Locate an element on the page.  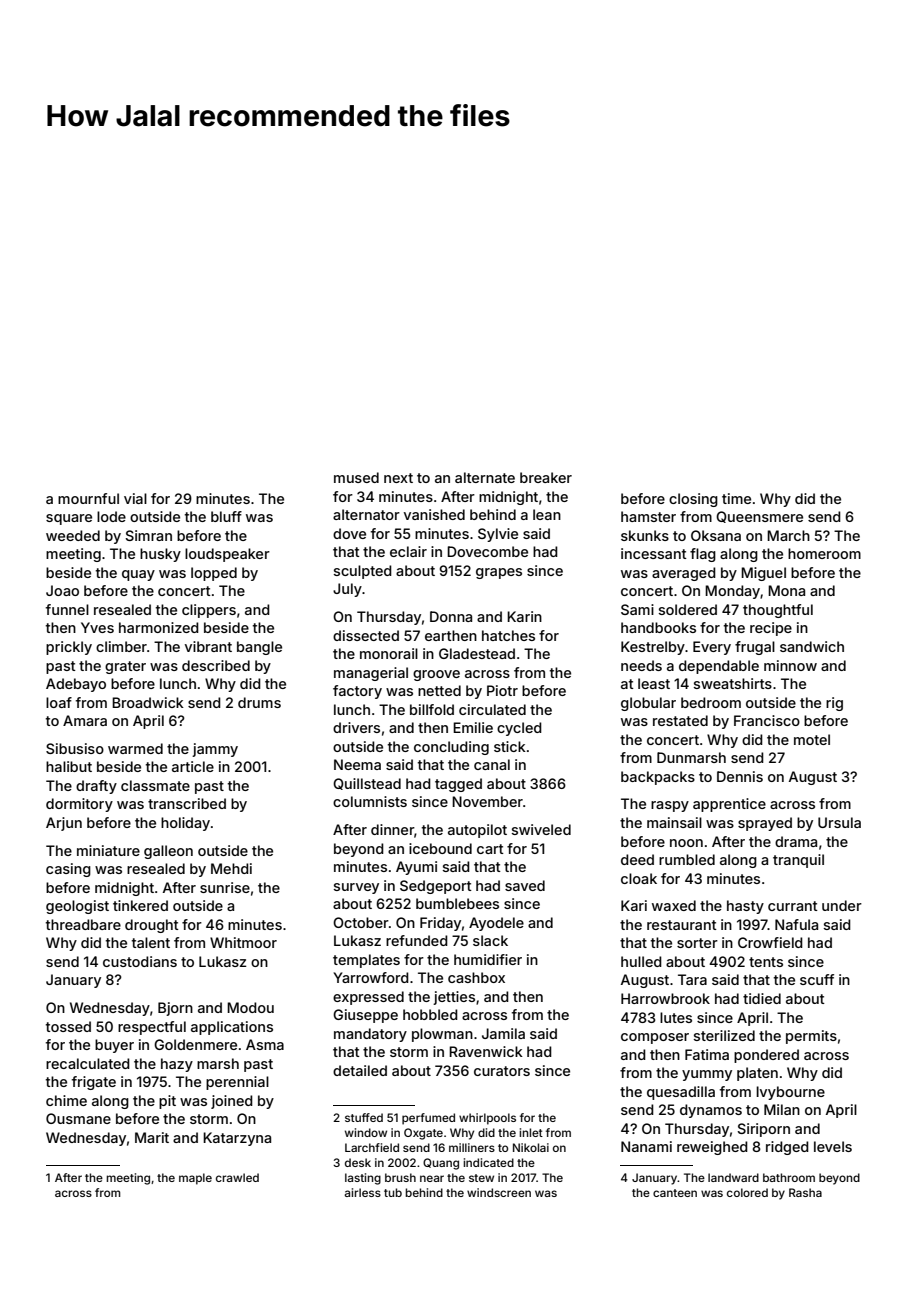
alternate is located at coordinates (485, 477).
